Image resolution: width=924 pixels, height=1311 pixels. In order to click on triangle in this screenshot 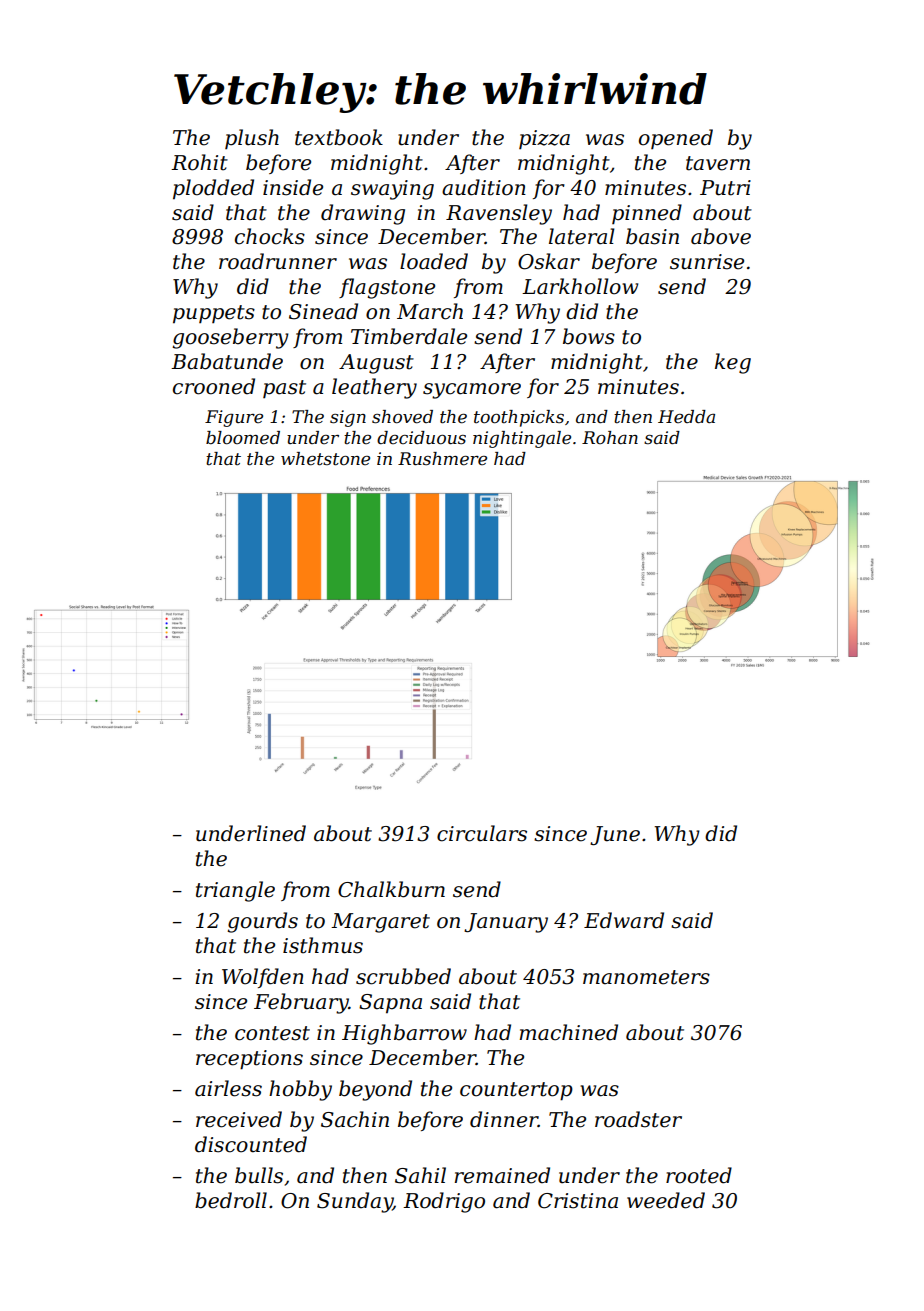, I will do `click(235, 891)`.
